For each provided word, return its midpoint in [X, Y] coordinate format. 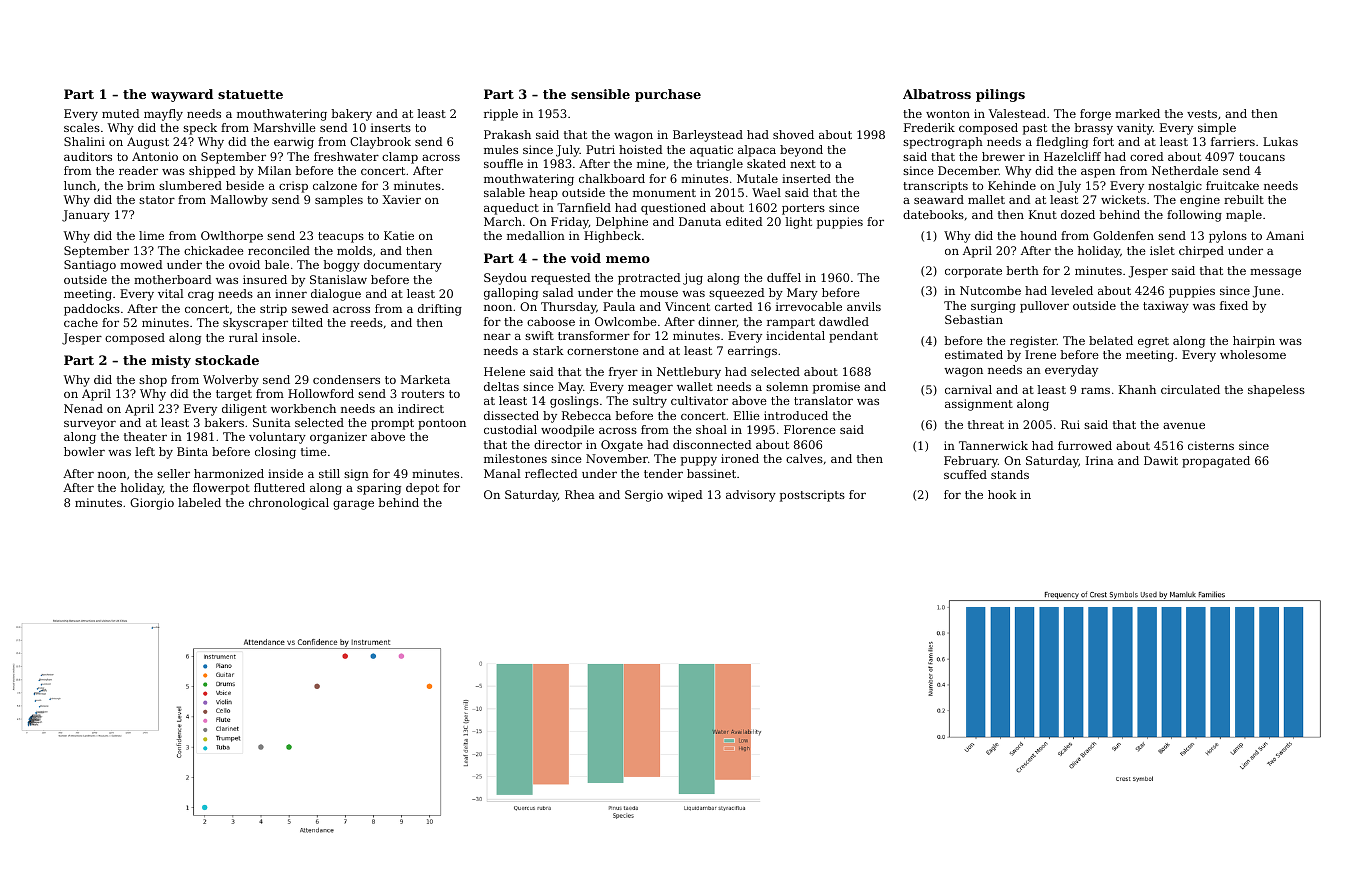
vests [1202, 114]
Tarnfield [584, 207]
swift [539, 335]
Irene [1040, 354]
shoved [793, 134]
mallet [986, 199]
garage [353, 505]
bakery [352, 115]
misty [171, 361]
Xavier [401, 199]
